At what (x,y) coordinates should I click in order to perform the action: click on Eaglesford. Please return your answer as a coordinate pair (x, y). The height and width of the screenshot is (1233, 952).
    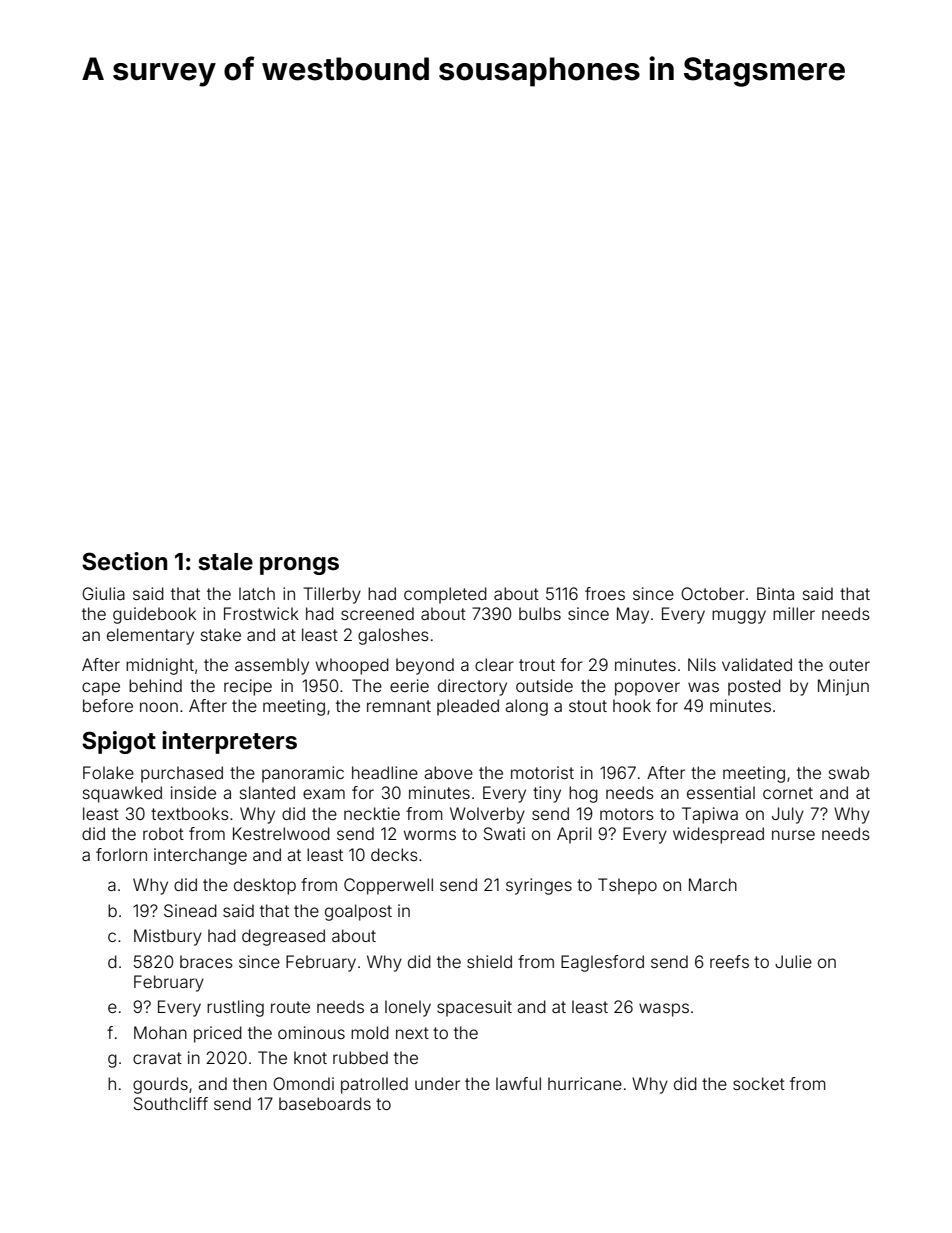
    Looking at the image, I should click on (602, 963).
